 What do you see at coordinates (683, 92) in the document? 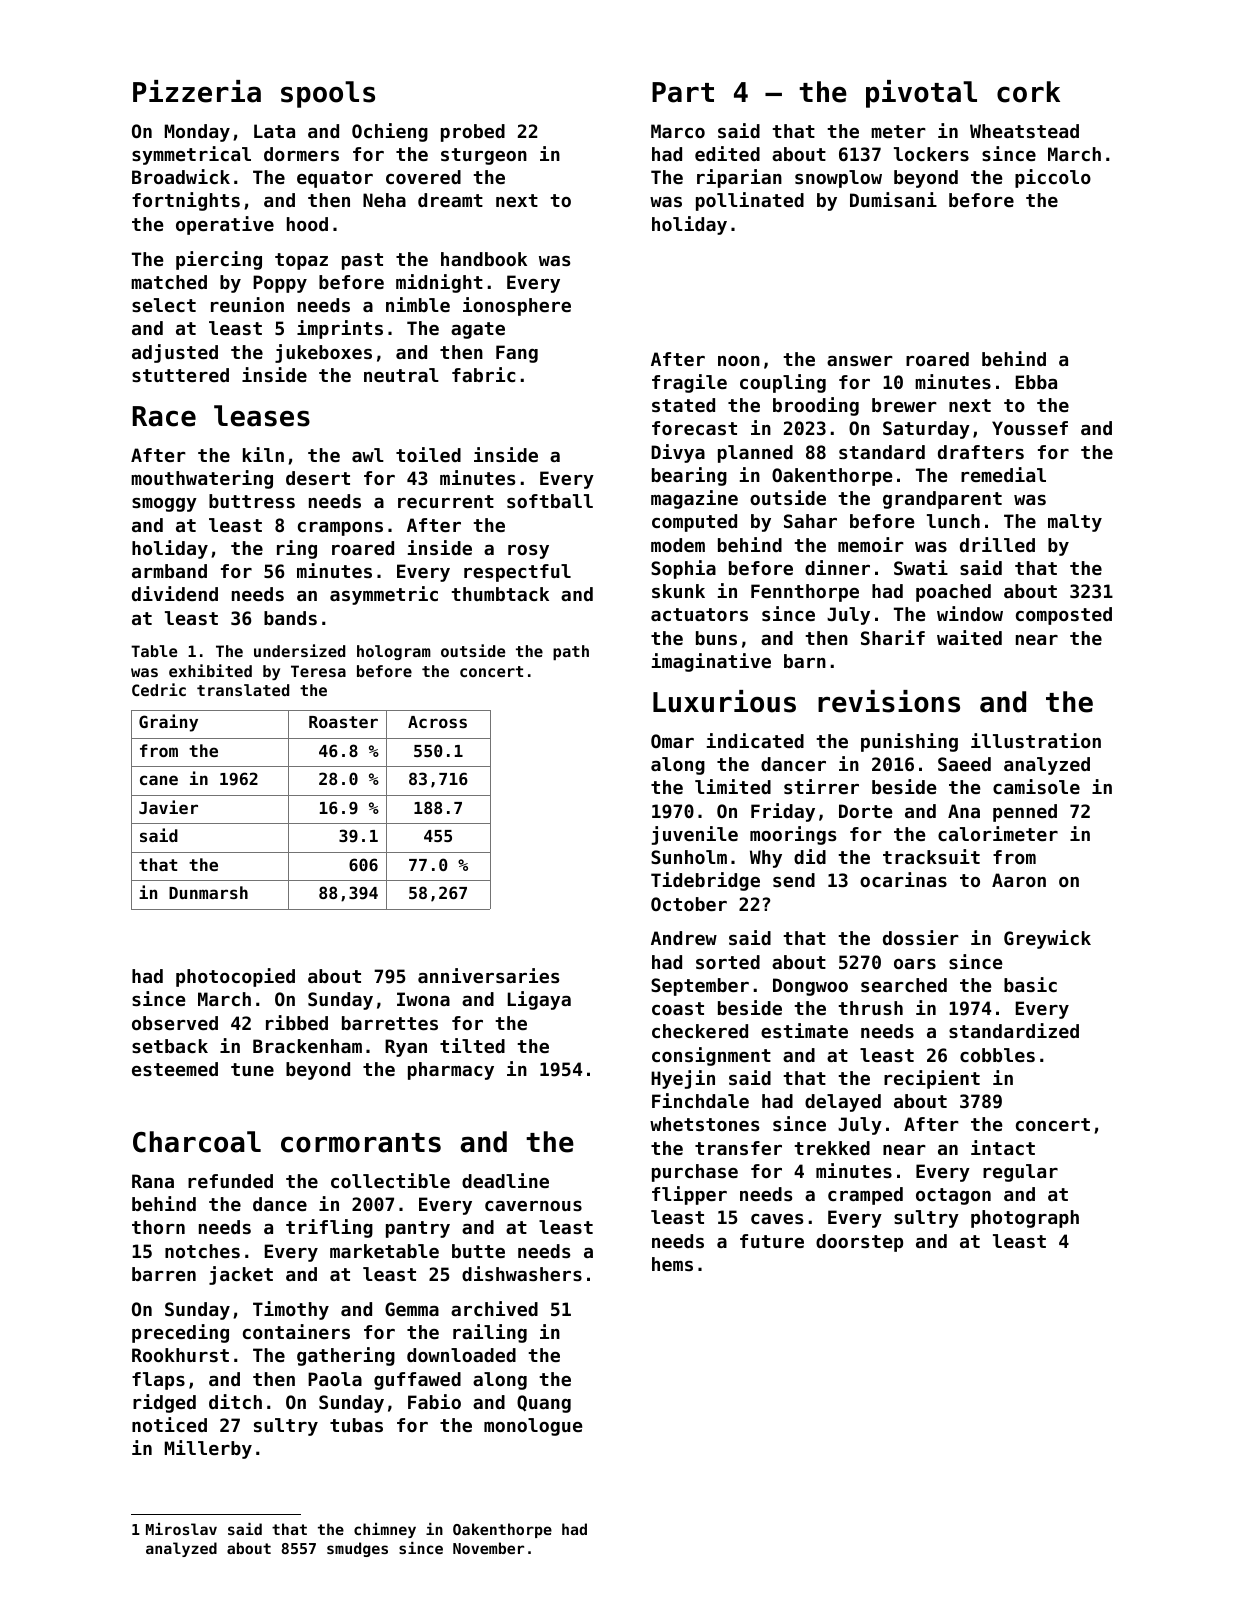
I see `Part` at bounding box center [683, 92].
